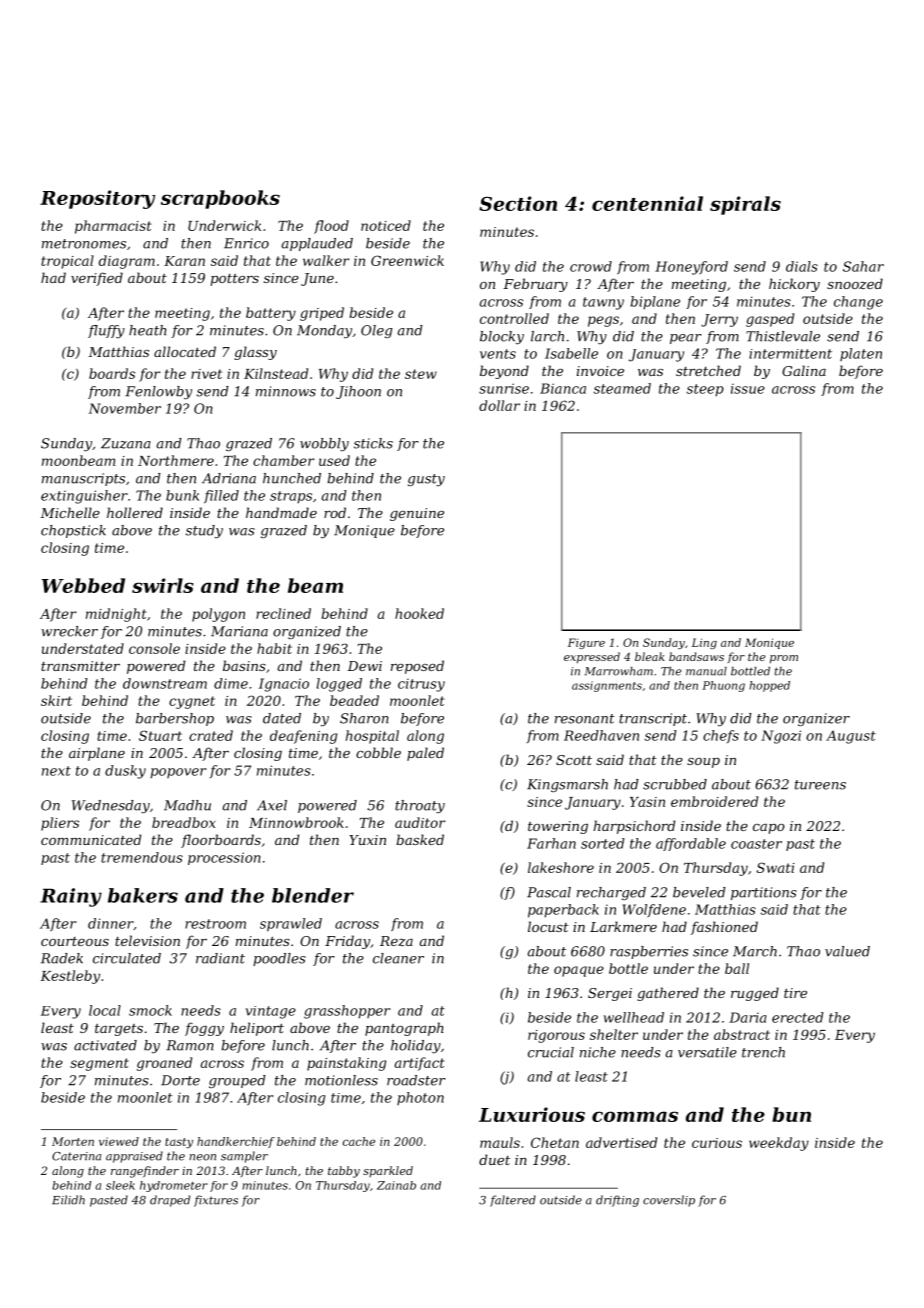 This document has height=1308, width=924. Describe the element at coordinates (691, 844) in the document. I see `affordable` at that location.
